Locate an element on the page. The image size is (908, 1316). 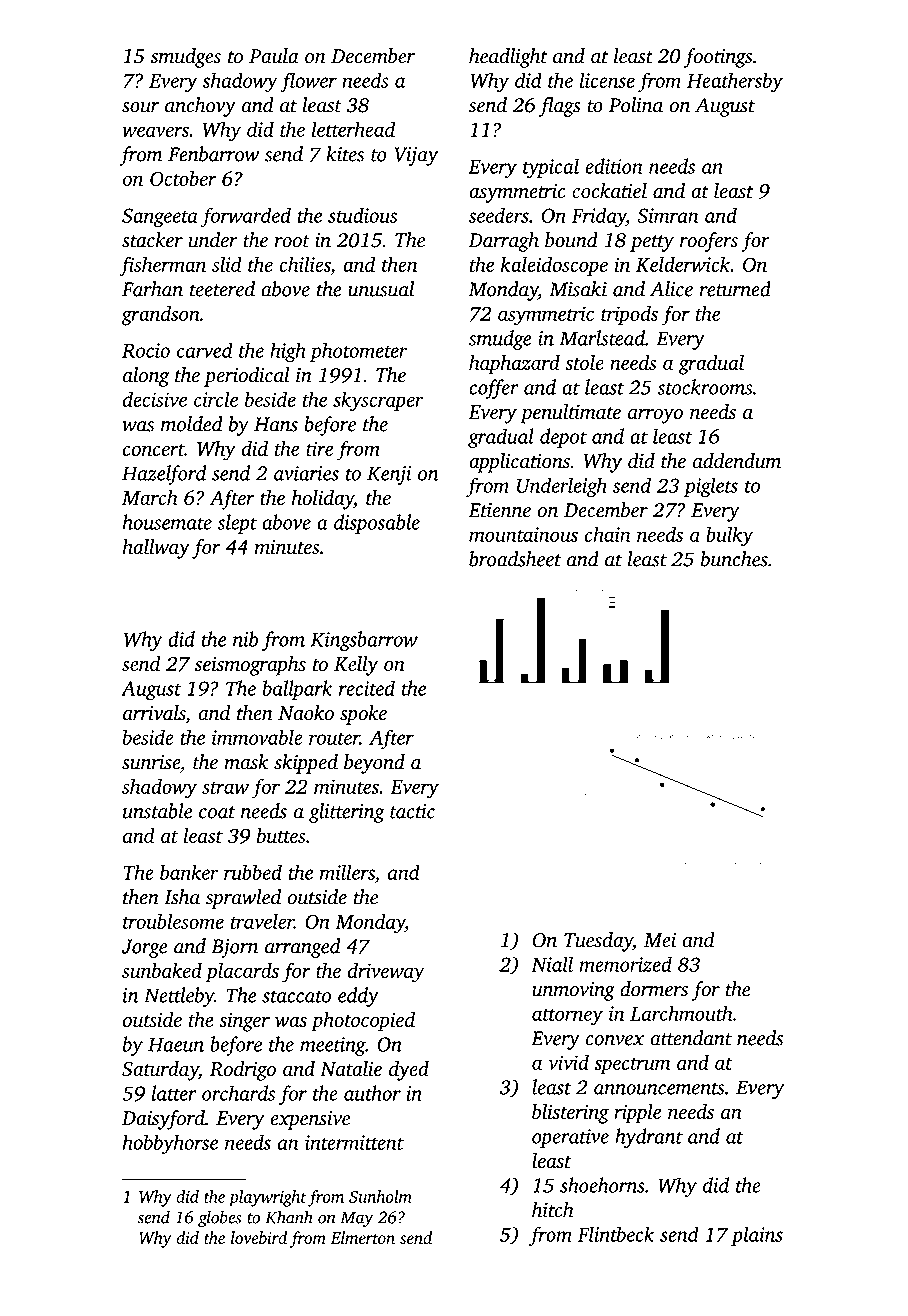
bunches is located at coordinates (734, 559).
